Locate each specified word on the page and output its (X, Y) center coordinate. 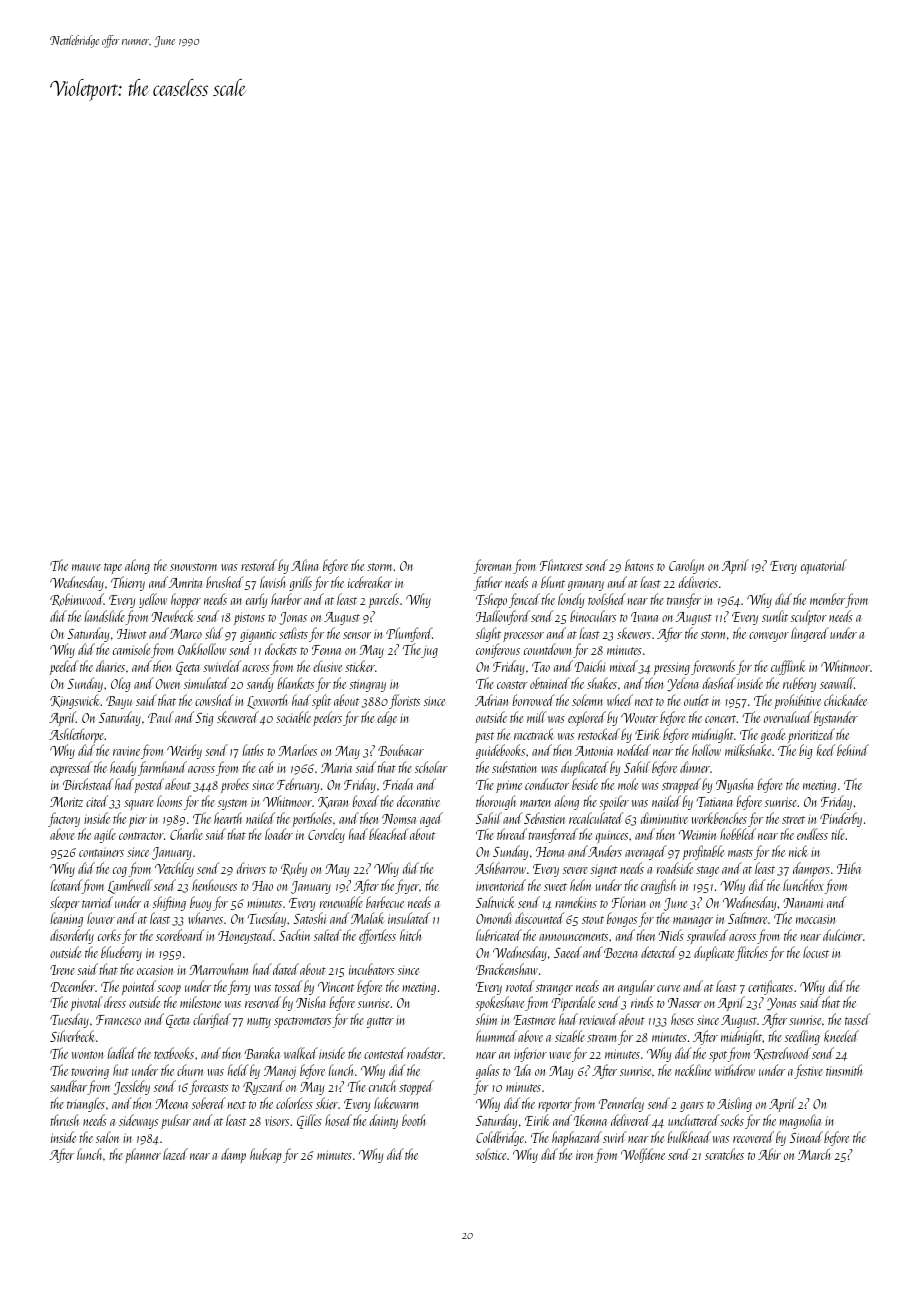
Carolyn (686, 566)
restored (259, 565)
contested (385, 1053)
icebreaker (370, 582)
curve (668, 988)
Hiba (849, 868)
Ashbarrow (500, 868)
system (232, 804)
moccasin (815, 919)
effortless (377, 936)
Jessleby (131, 1087)
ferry (239, 987)
